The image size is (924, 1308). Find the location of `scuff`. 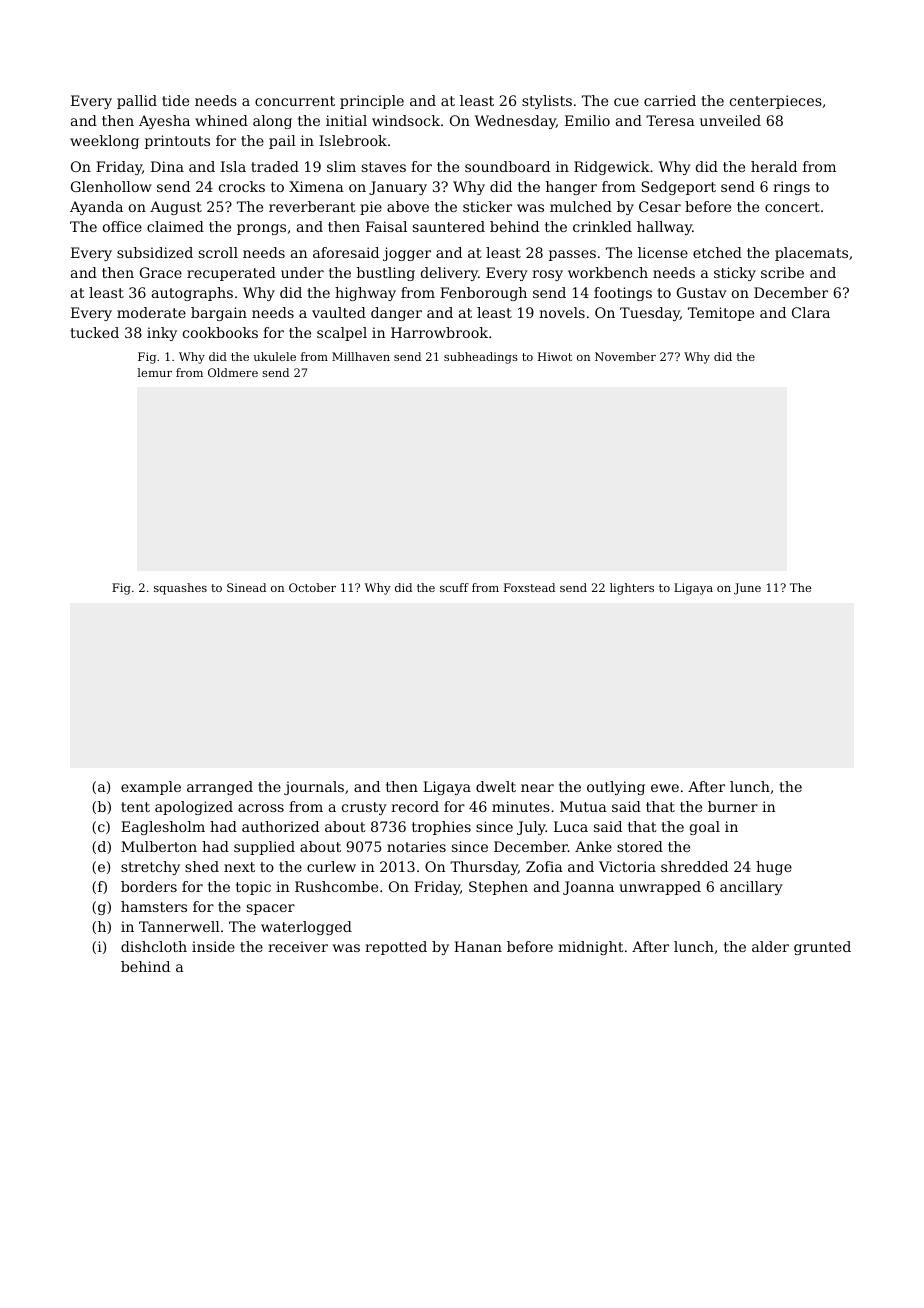

scuff is located at coordinates (454, 587).
